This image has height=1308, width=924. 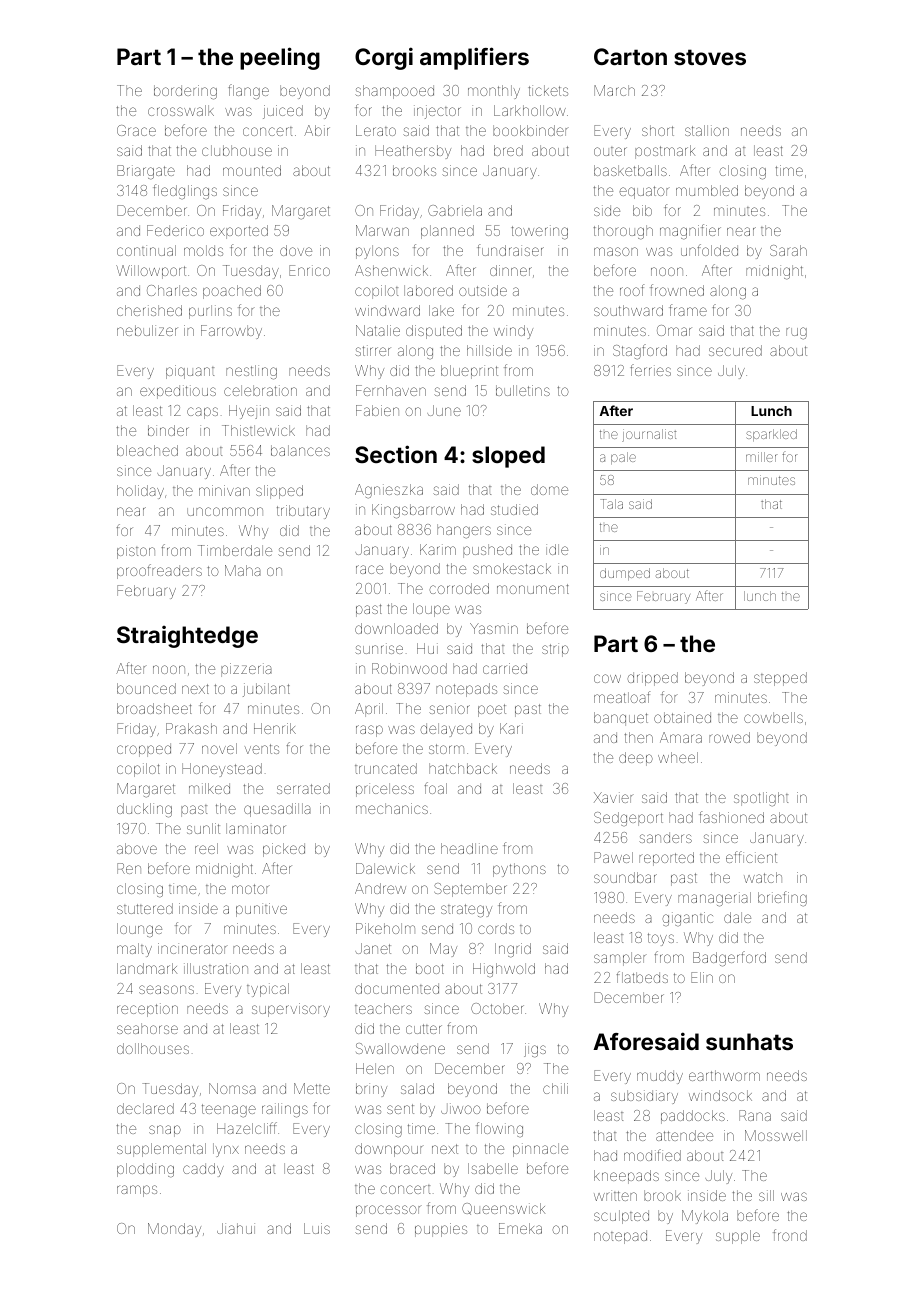 I want to click on dumped, so click(x=625, y=574).
